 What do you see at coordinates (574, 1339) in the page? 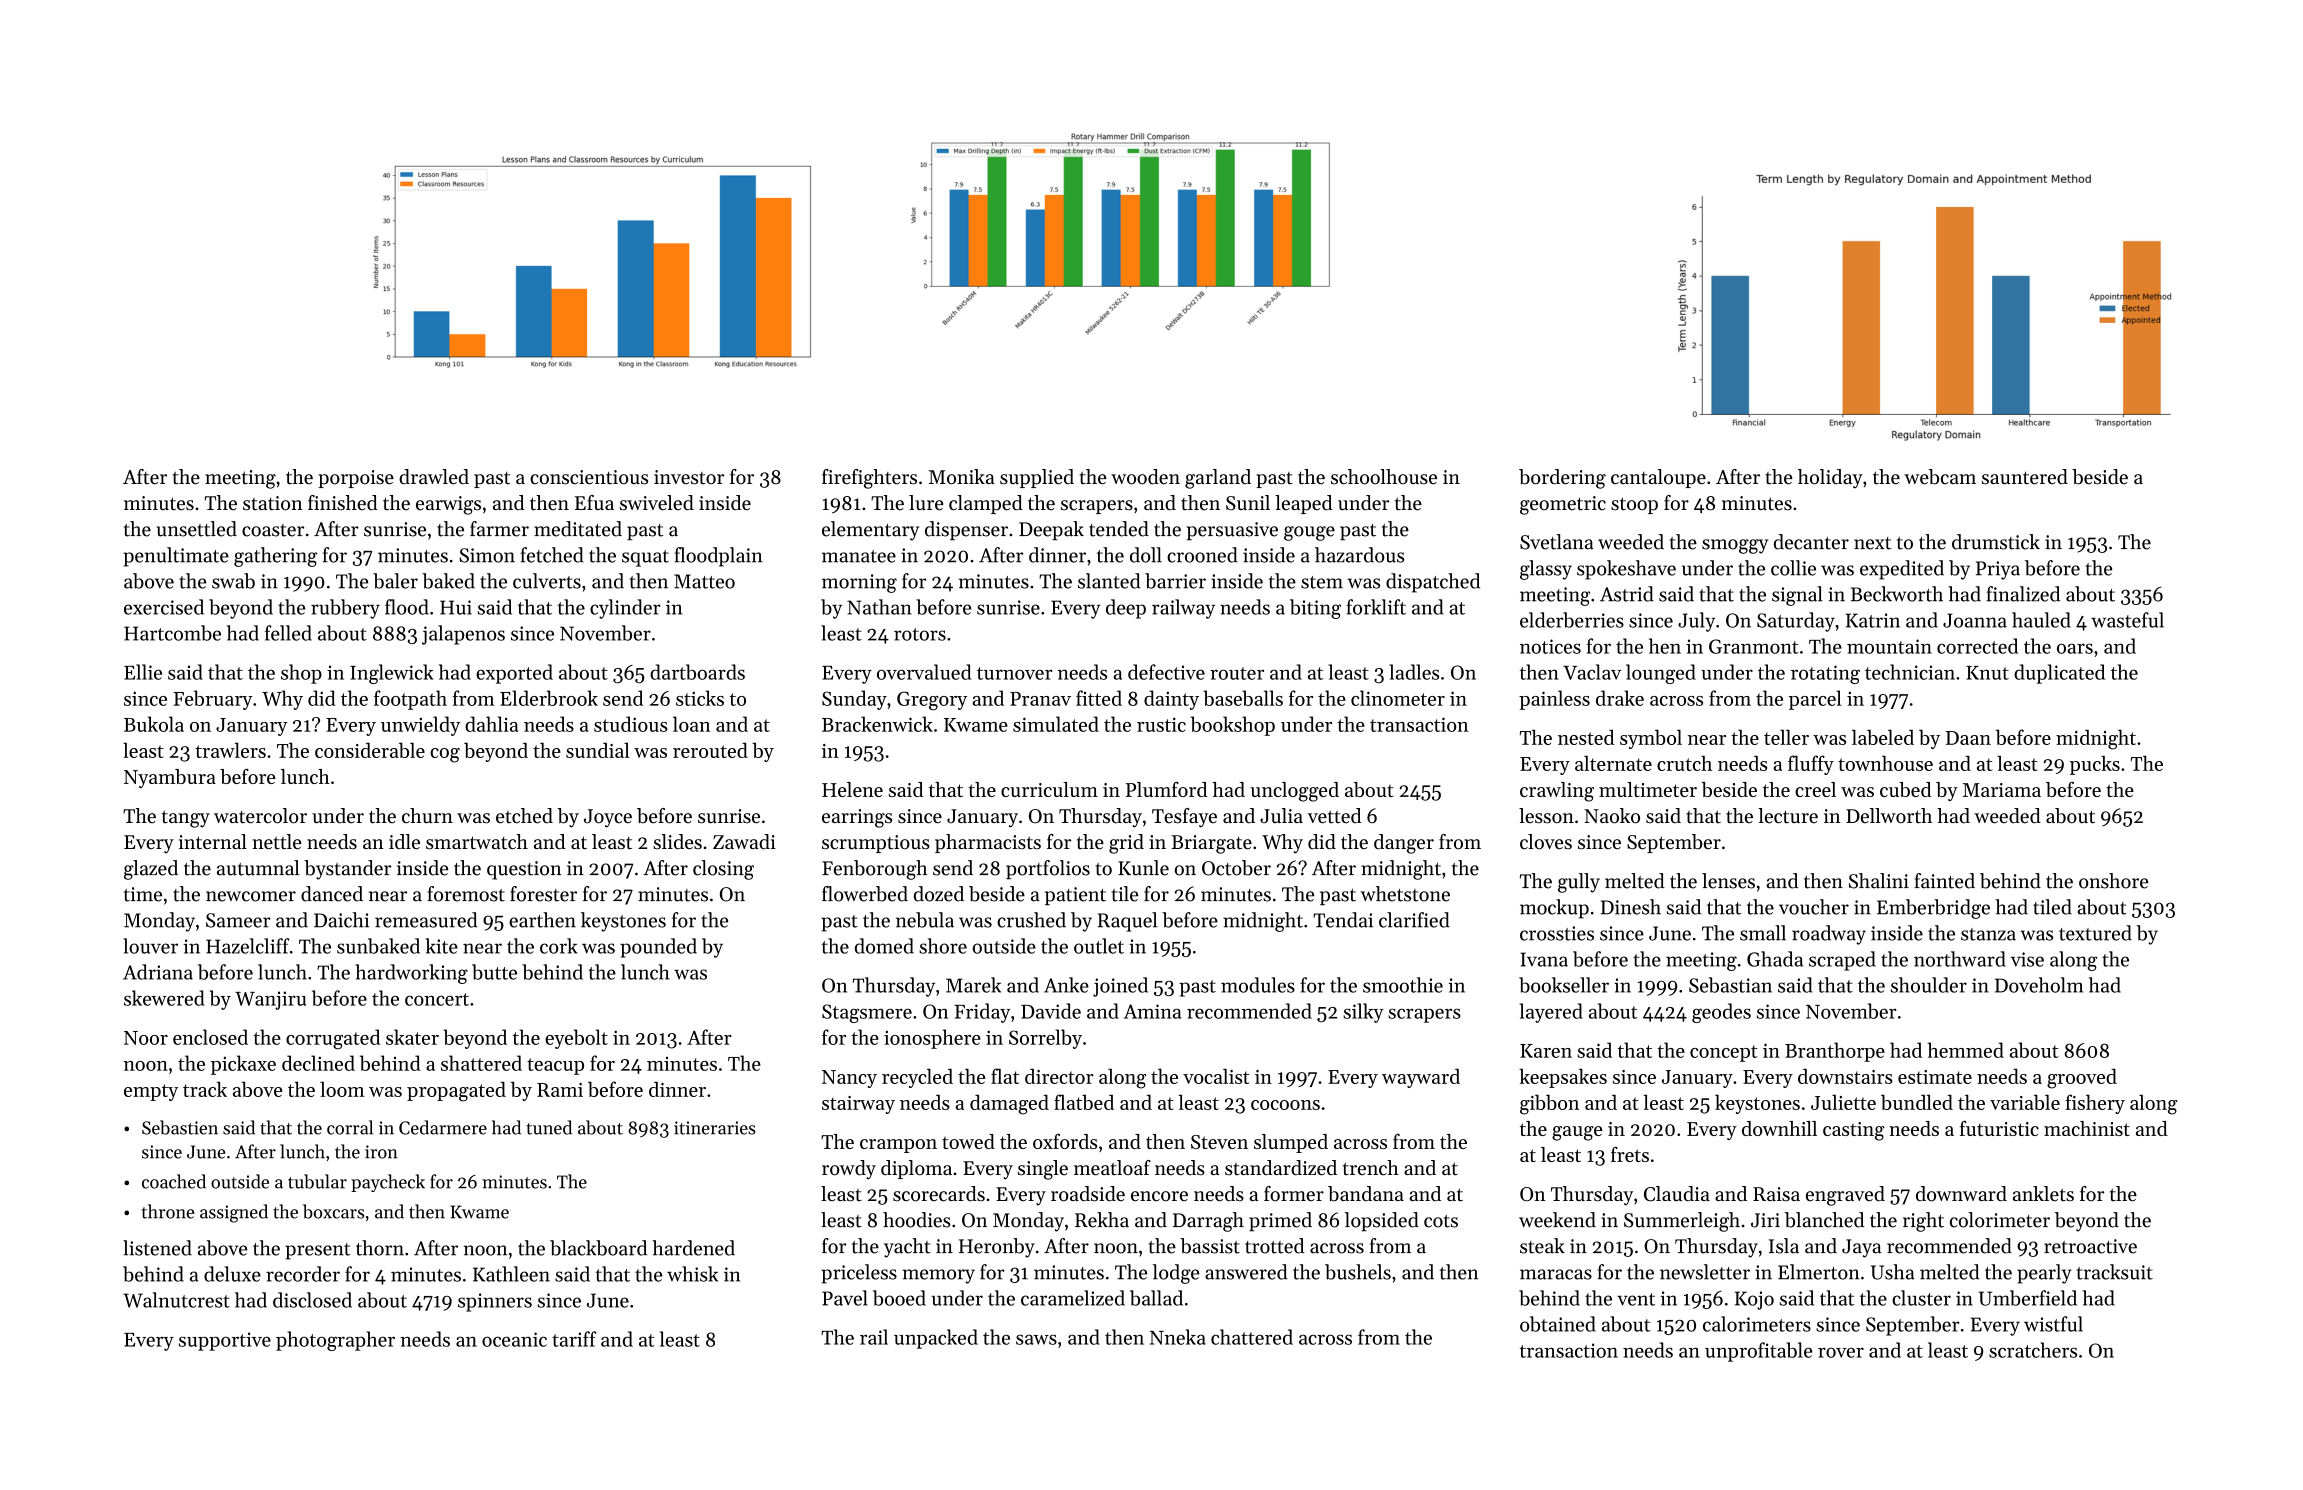
I see `tariff` at bounding box center [574, 1339].
